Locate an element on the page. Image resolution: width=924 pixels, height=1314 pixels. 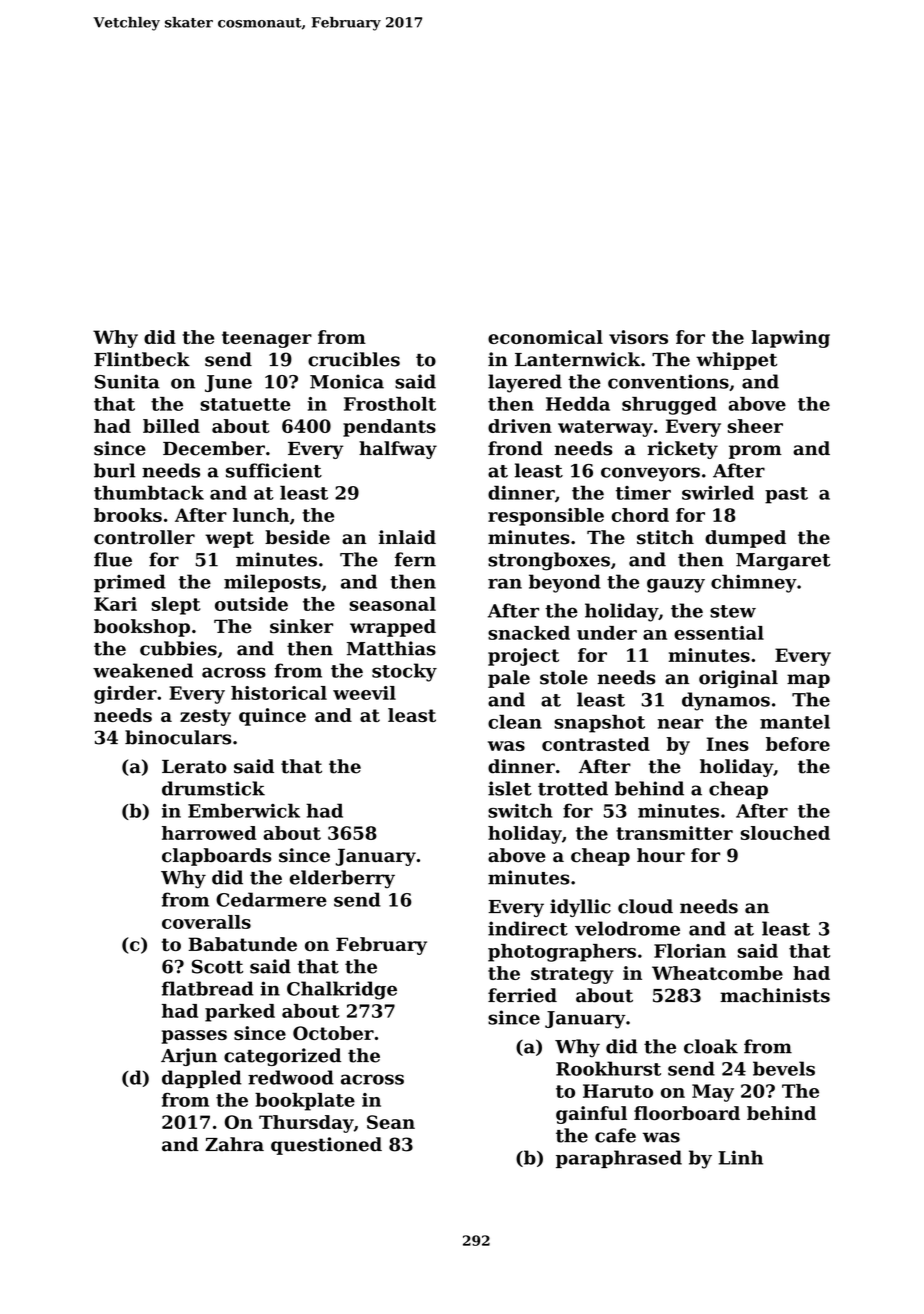
velodrome is located at coordinates (627, 928).
